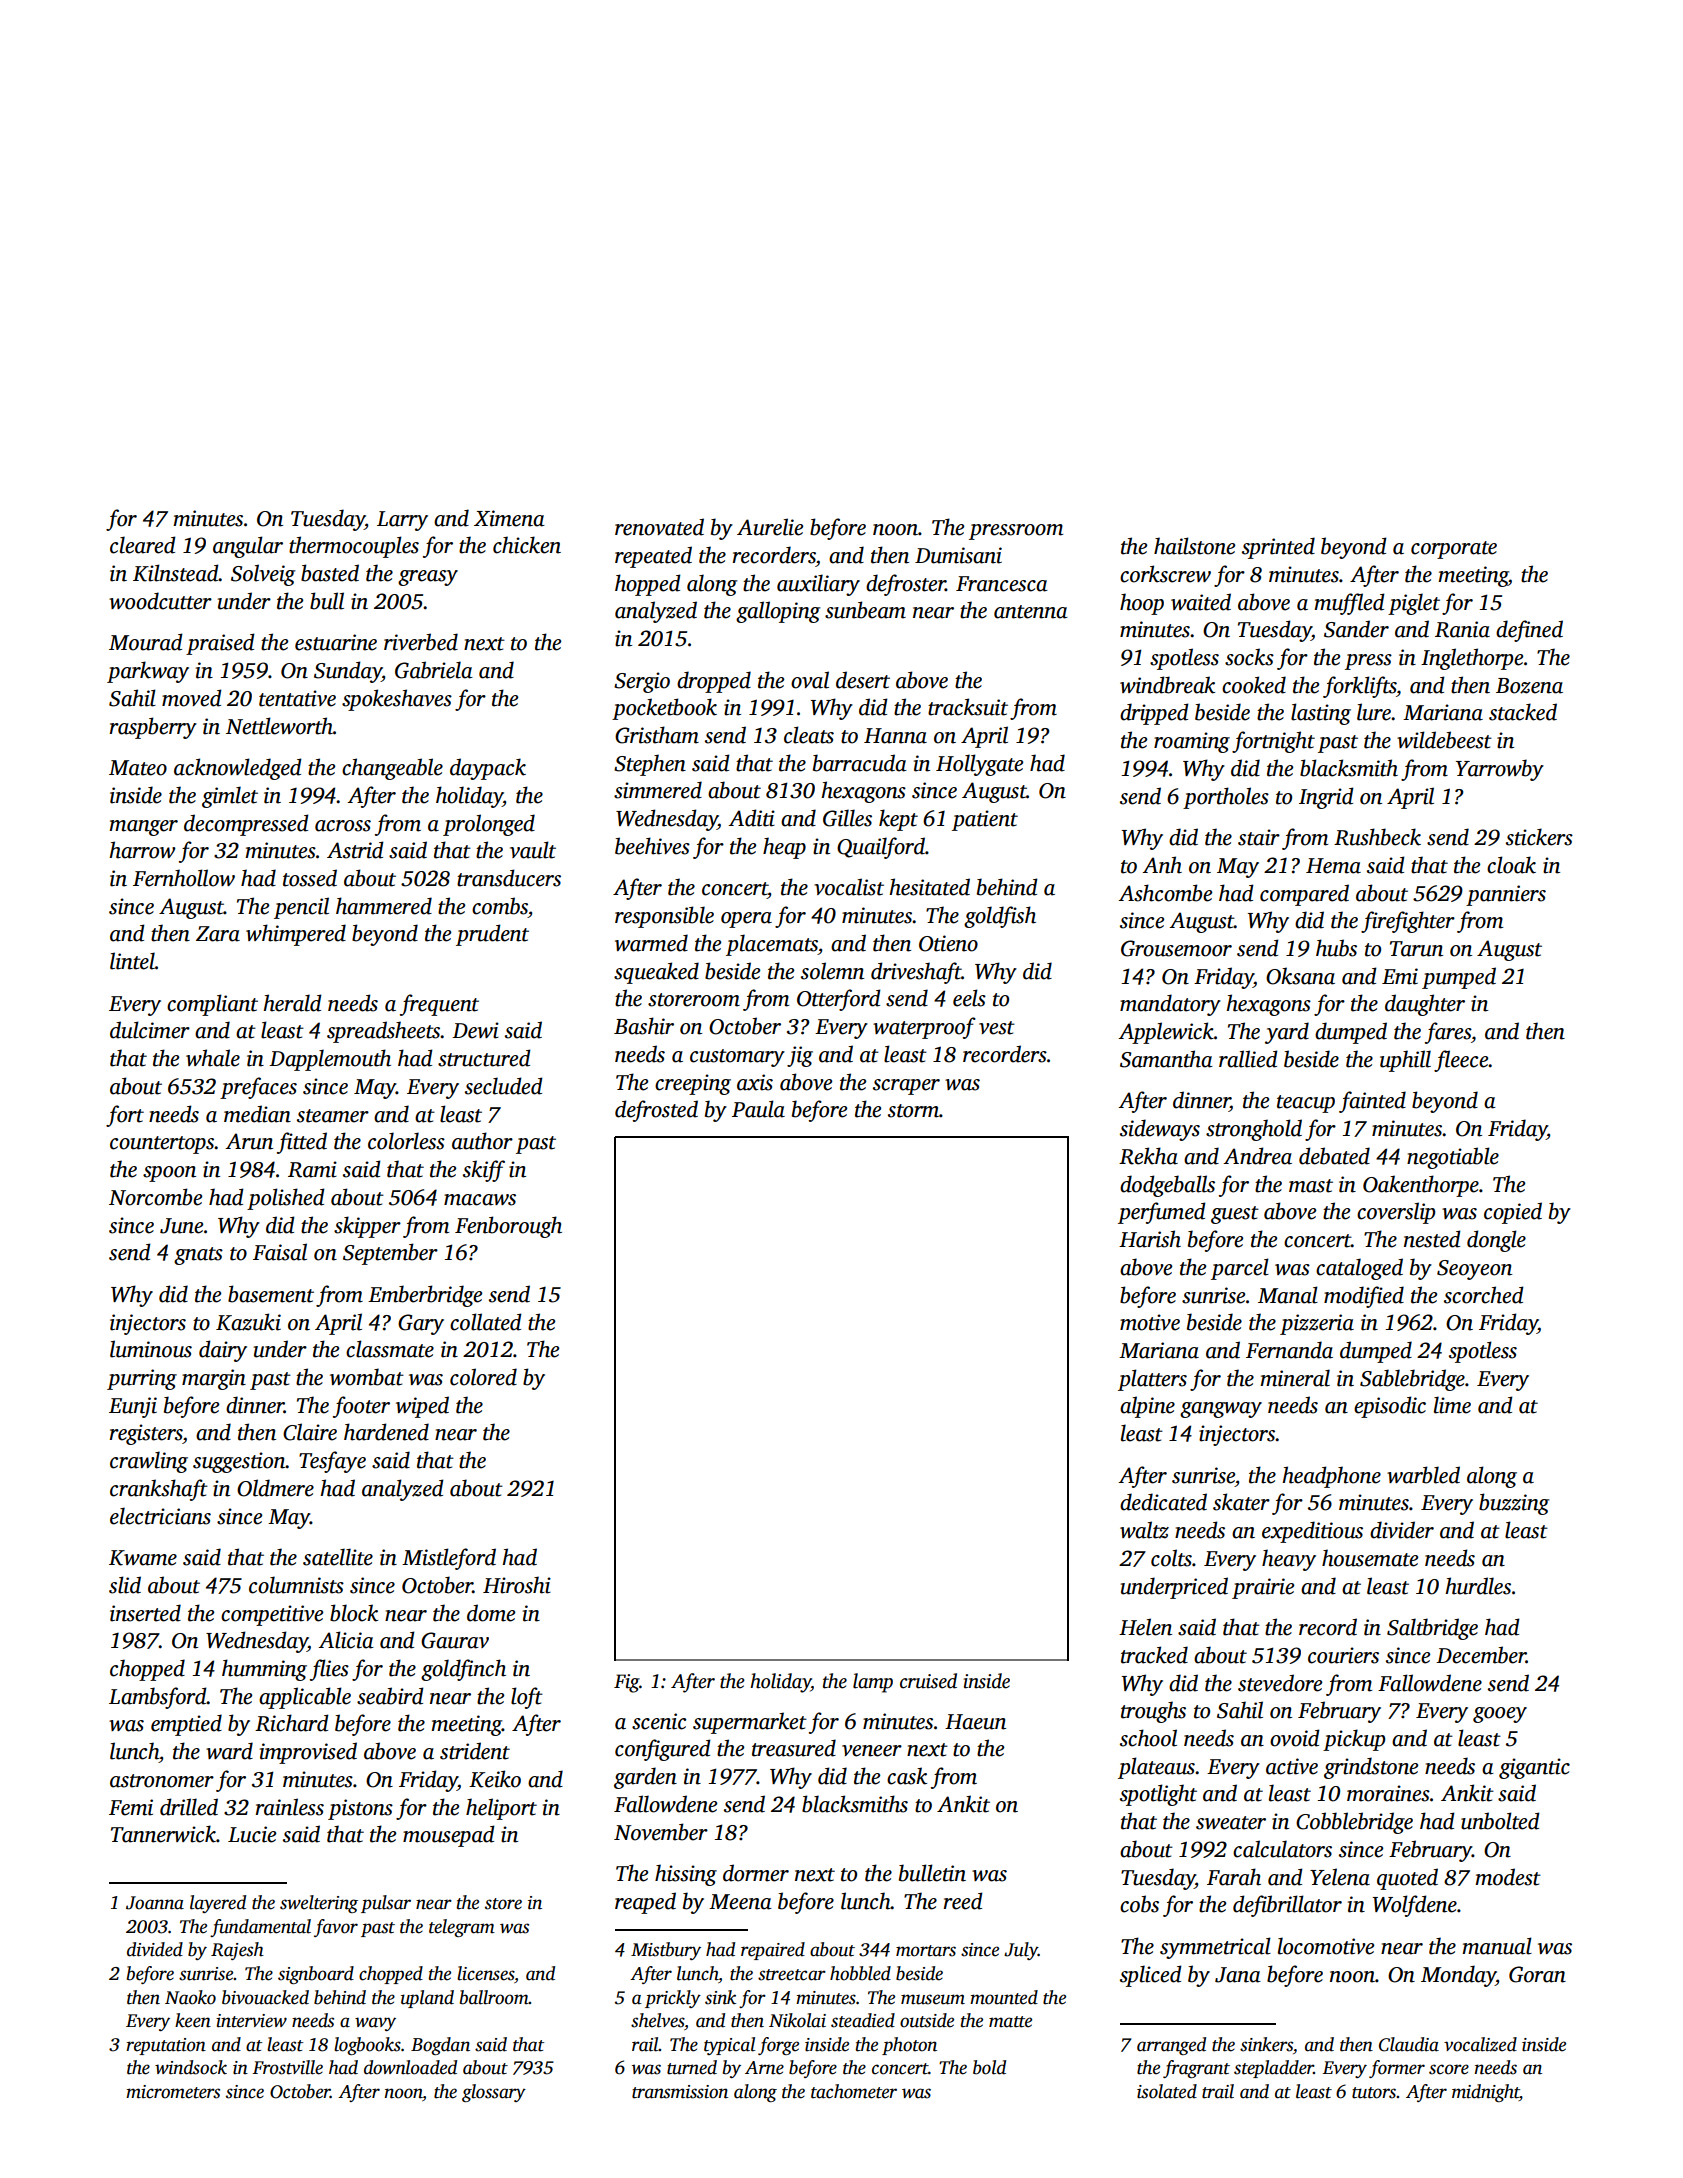 The height and width of the image is (2178, 1683). Describe the element at coordinates (508, 1227) in the image. I see `Fenborough` at that location.
